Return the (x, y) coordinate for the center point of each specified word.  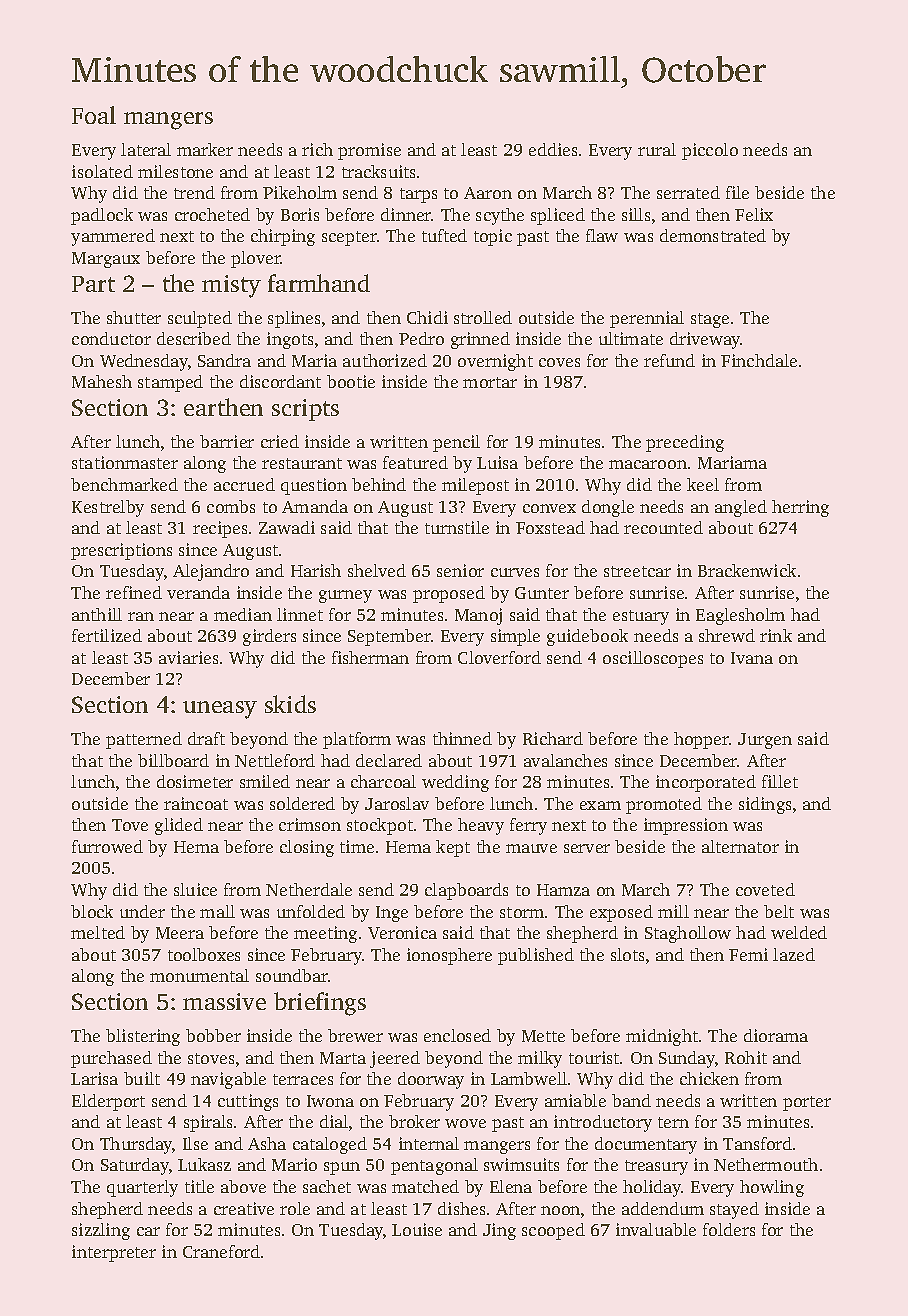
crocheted (212, 214)
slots (627, 954)
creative (244, 1208)
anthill (97, 614)
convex (549, 508)
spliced (558, 216)
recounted (663, 527)
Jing (499, 1231)
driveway (705, 340)
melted (98, 932)
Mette (543, 1036)
